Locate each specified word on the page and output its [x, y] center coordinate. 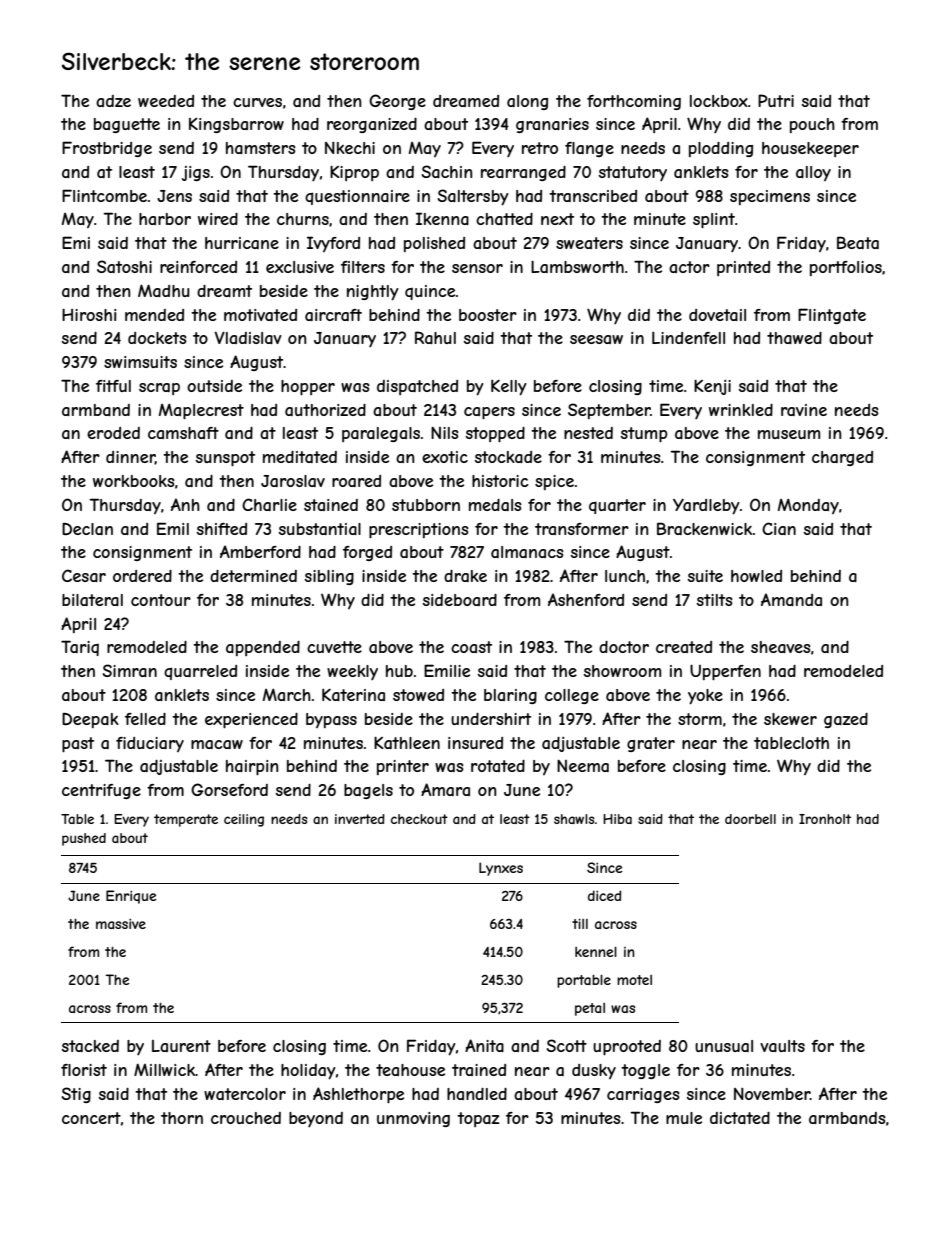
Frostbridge [107, 149]
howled [756, 576]
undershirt [491, 719]
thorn [182, 1118]
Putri [776, 100]
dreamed [466, 101]
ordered [142, 576]
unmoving [413, 1119]
